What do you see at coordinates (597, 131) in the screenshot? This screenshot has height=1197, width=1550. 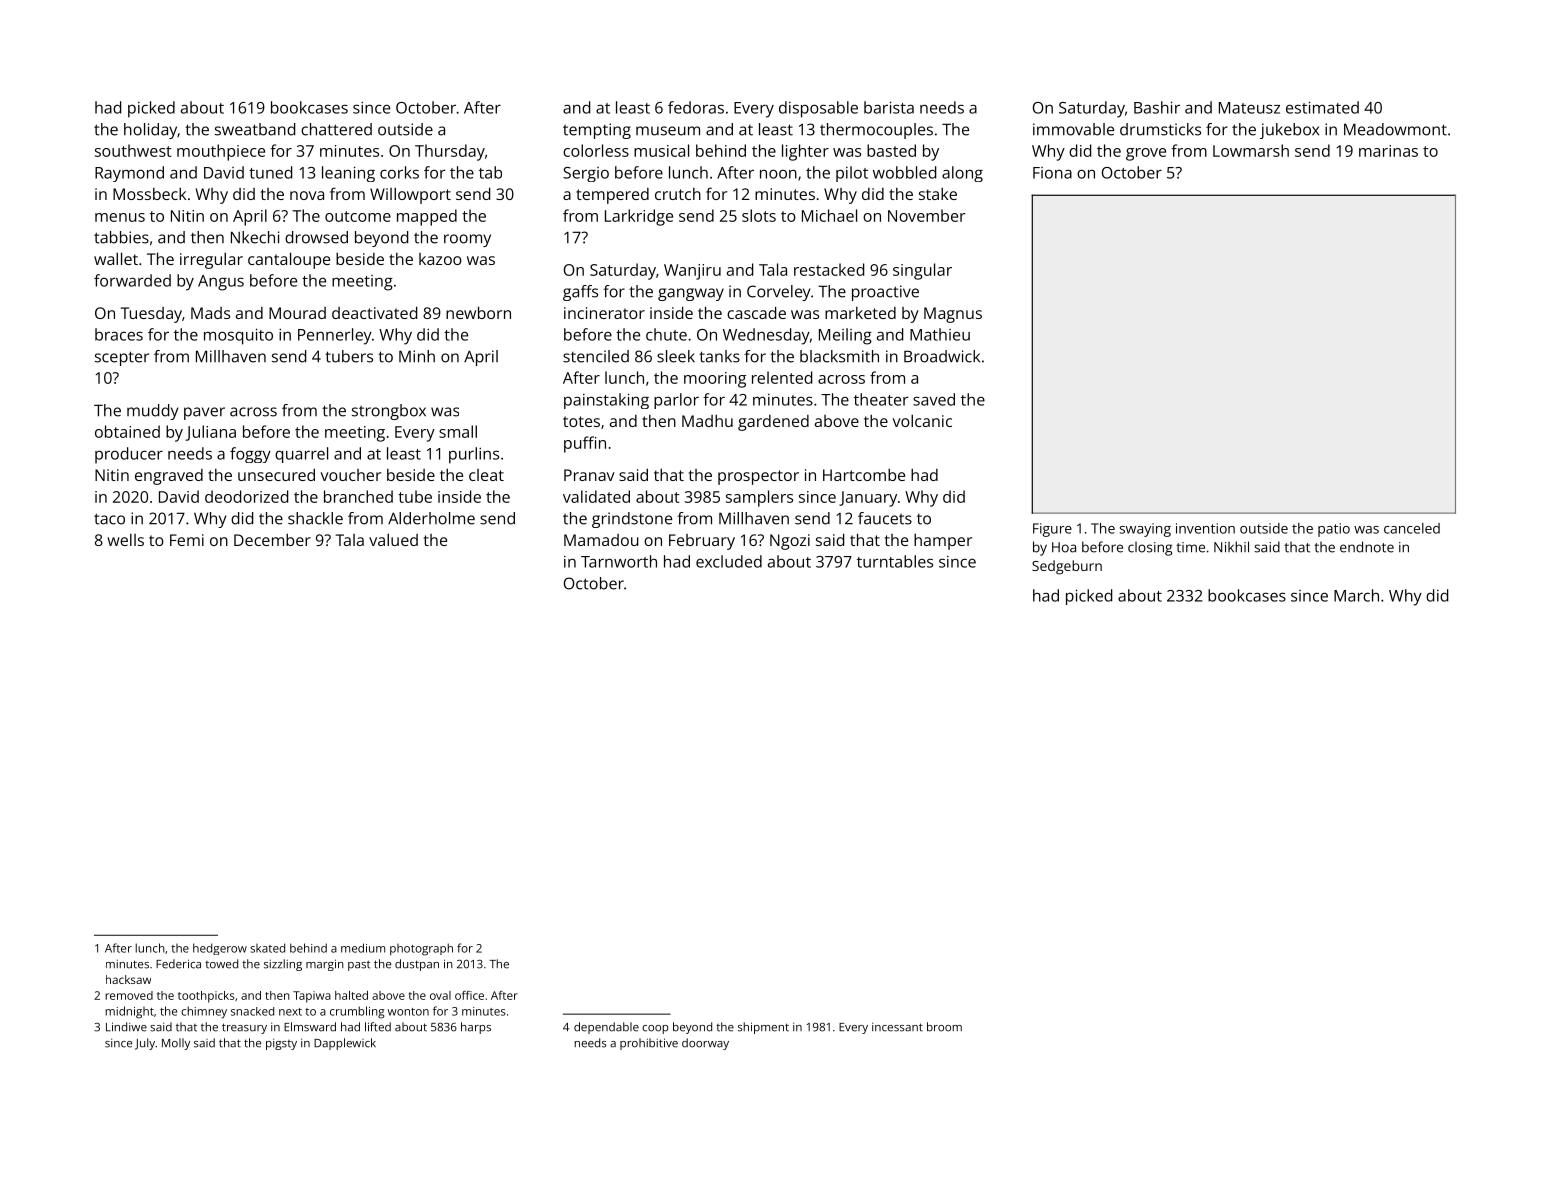 I see `tempting` at bounding box center [597, 131].
